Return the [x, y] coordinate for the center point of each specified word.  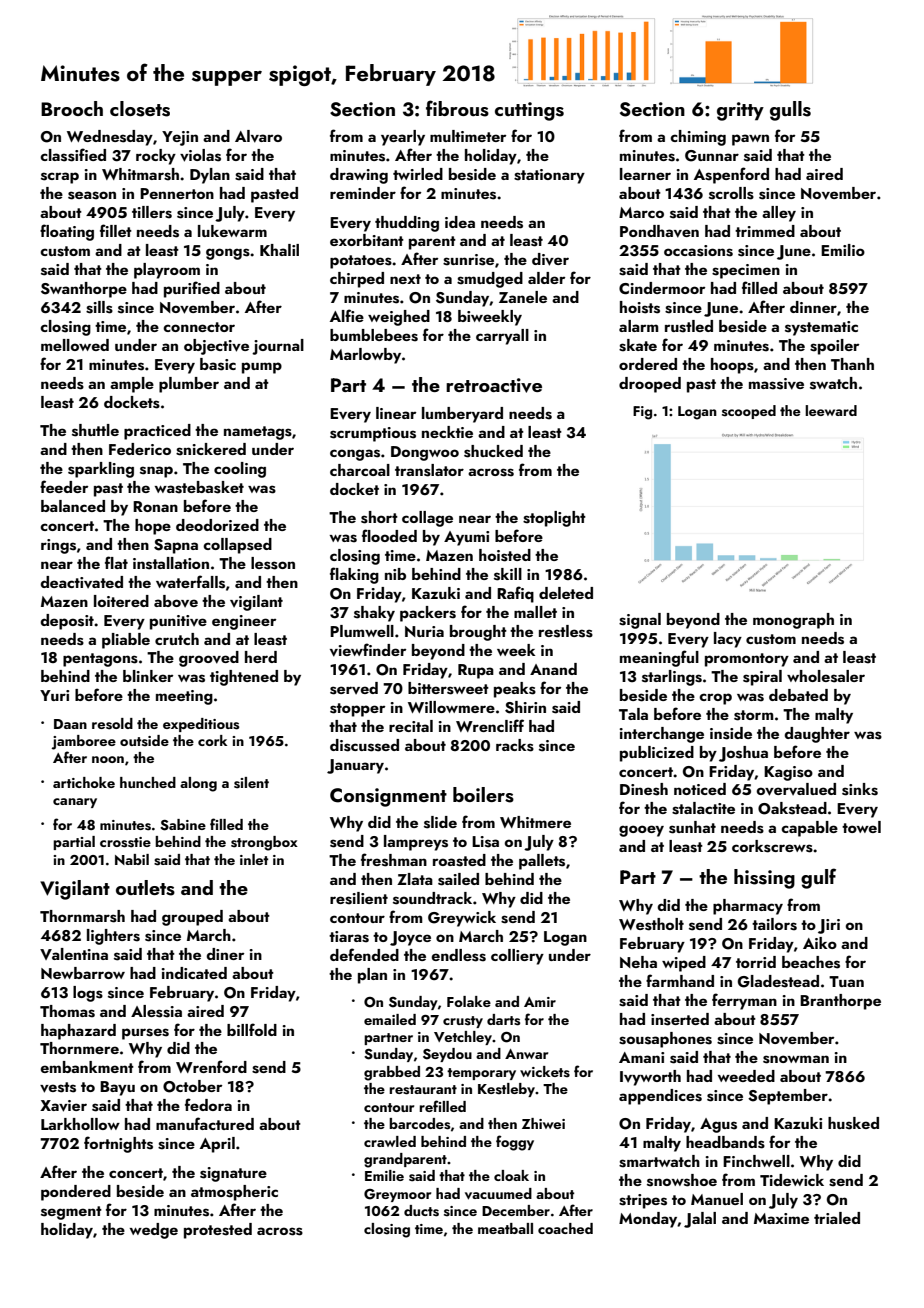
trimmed [765, 231]
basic [218, 364]
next [405, 279]
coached [565, 1228]
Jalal [700, 1220]
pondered [76, 1193]
